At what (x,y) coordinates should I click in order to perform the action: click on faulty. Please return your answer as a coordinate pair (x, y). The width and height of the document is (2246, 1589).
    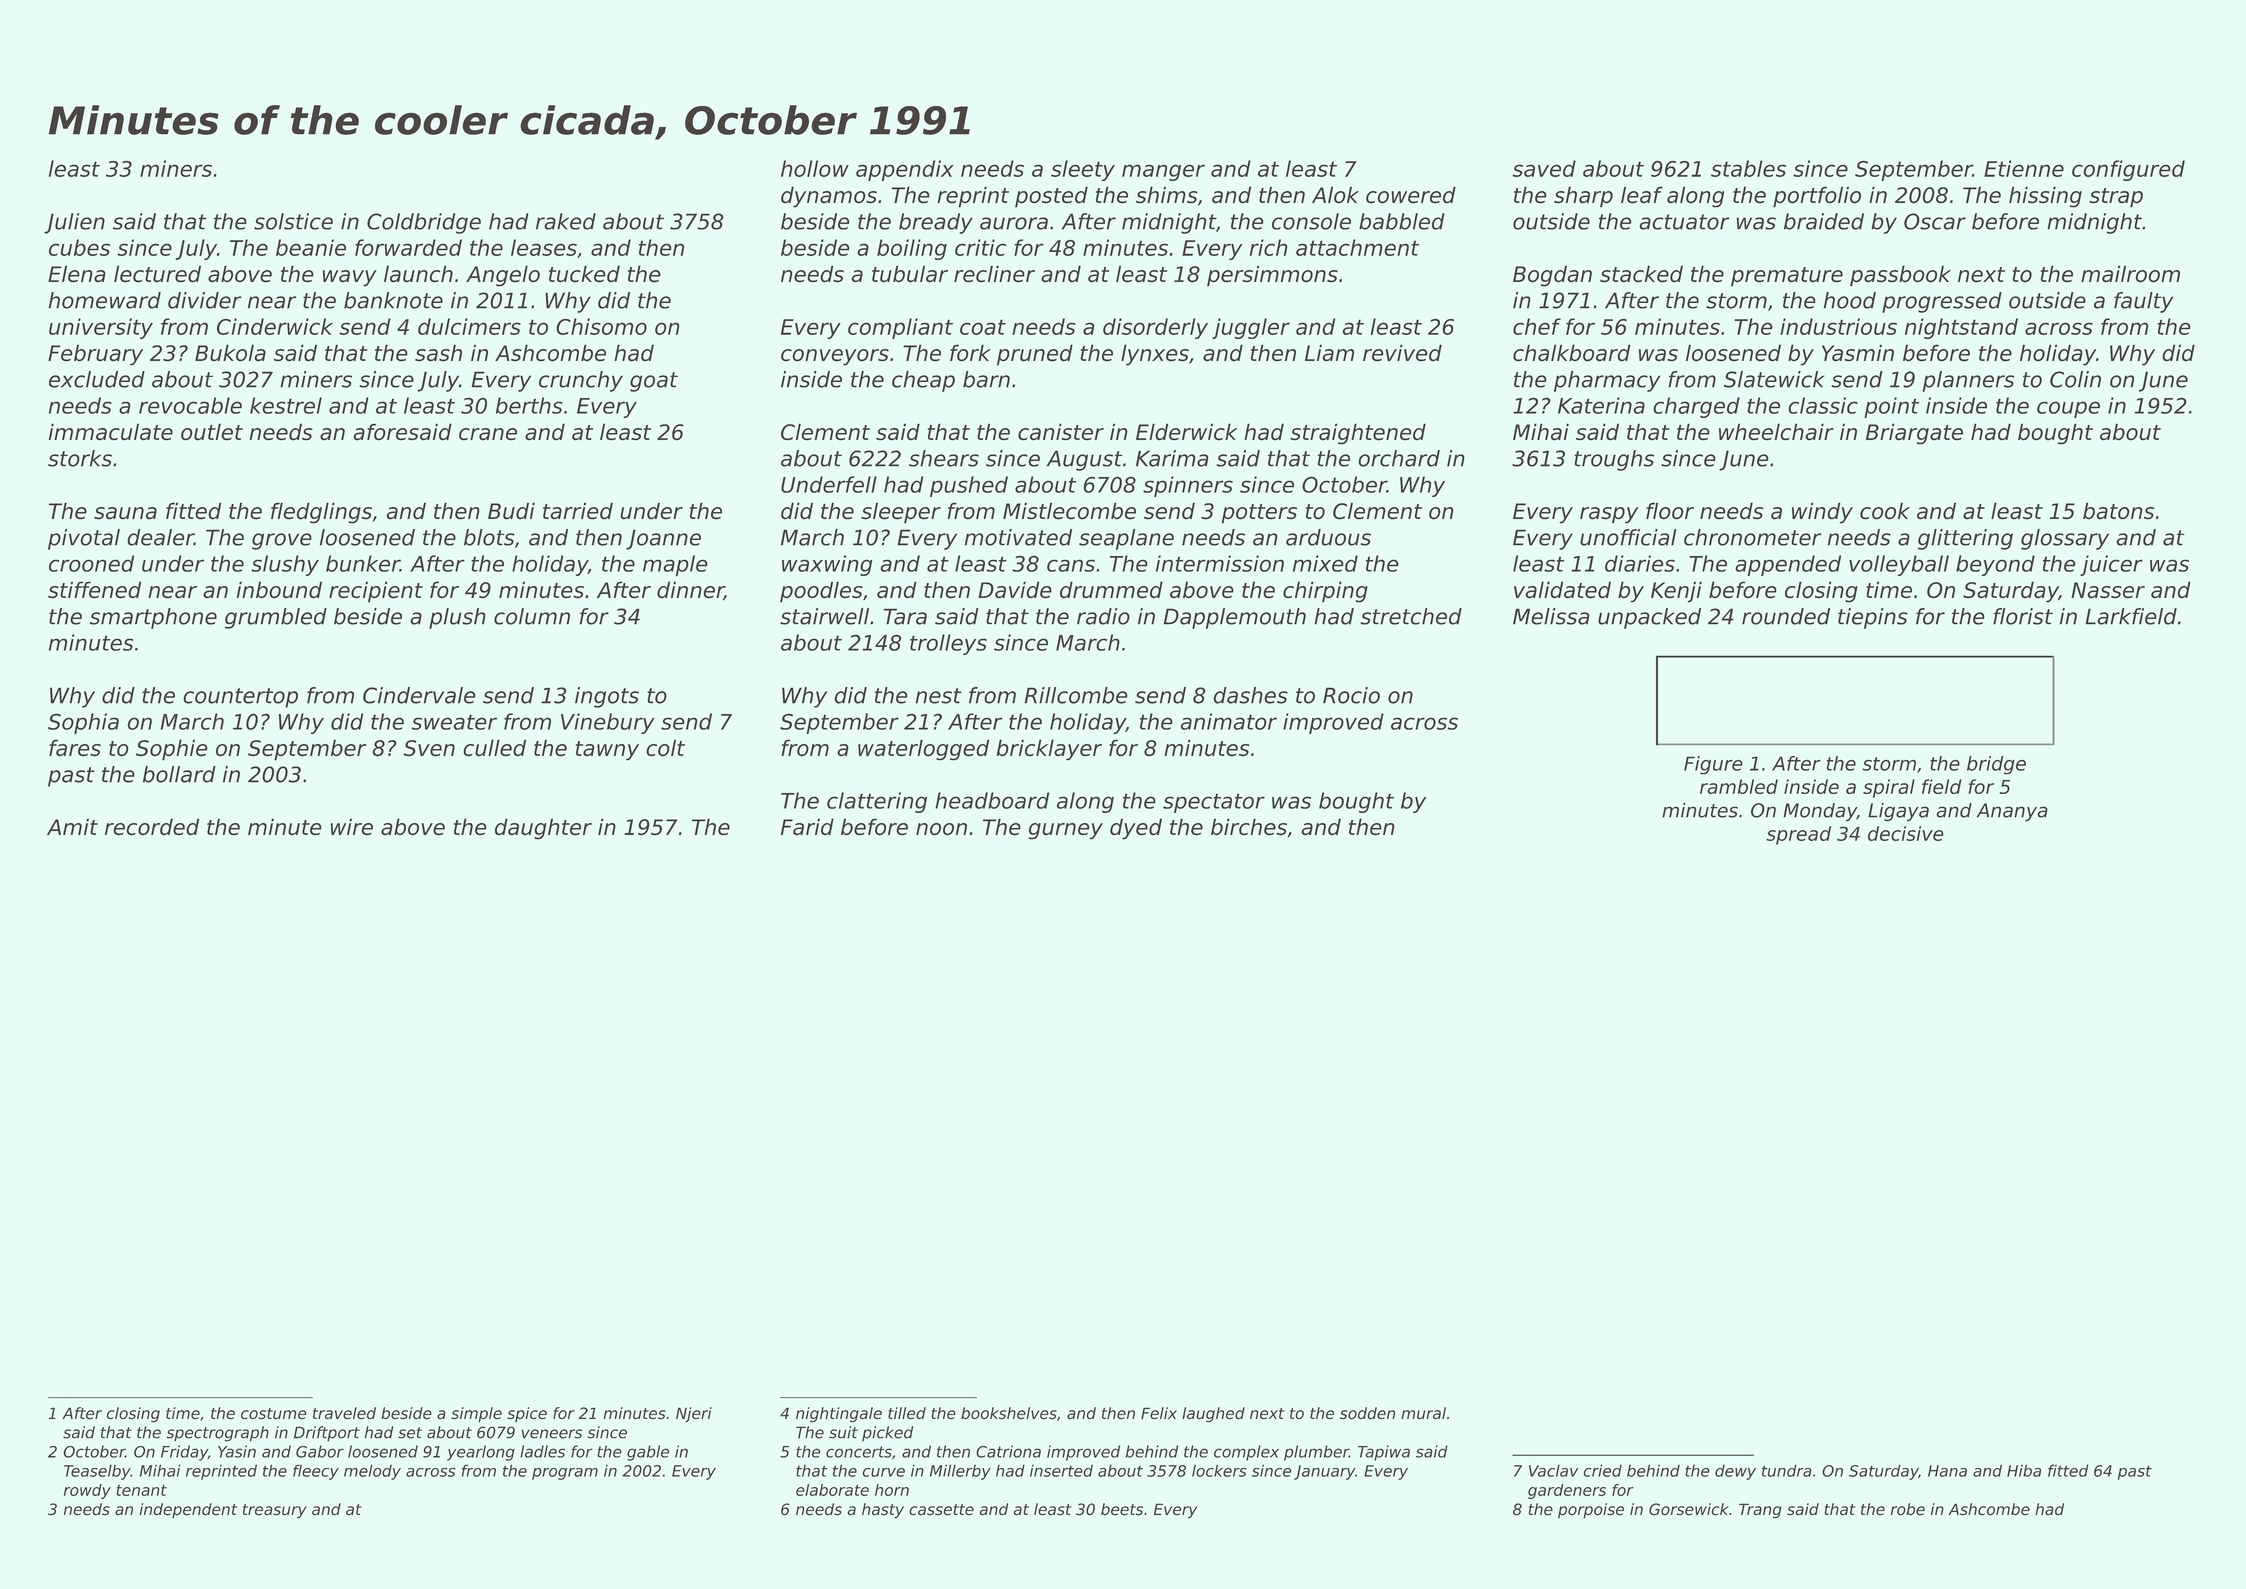
    Looking at the image, I should click on (2143, 302).
